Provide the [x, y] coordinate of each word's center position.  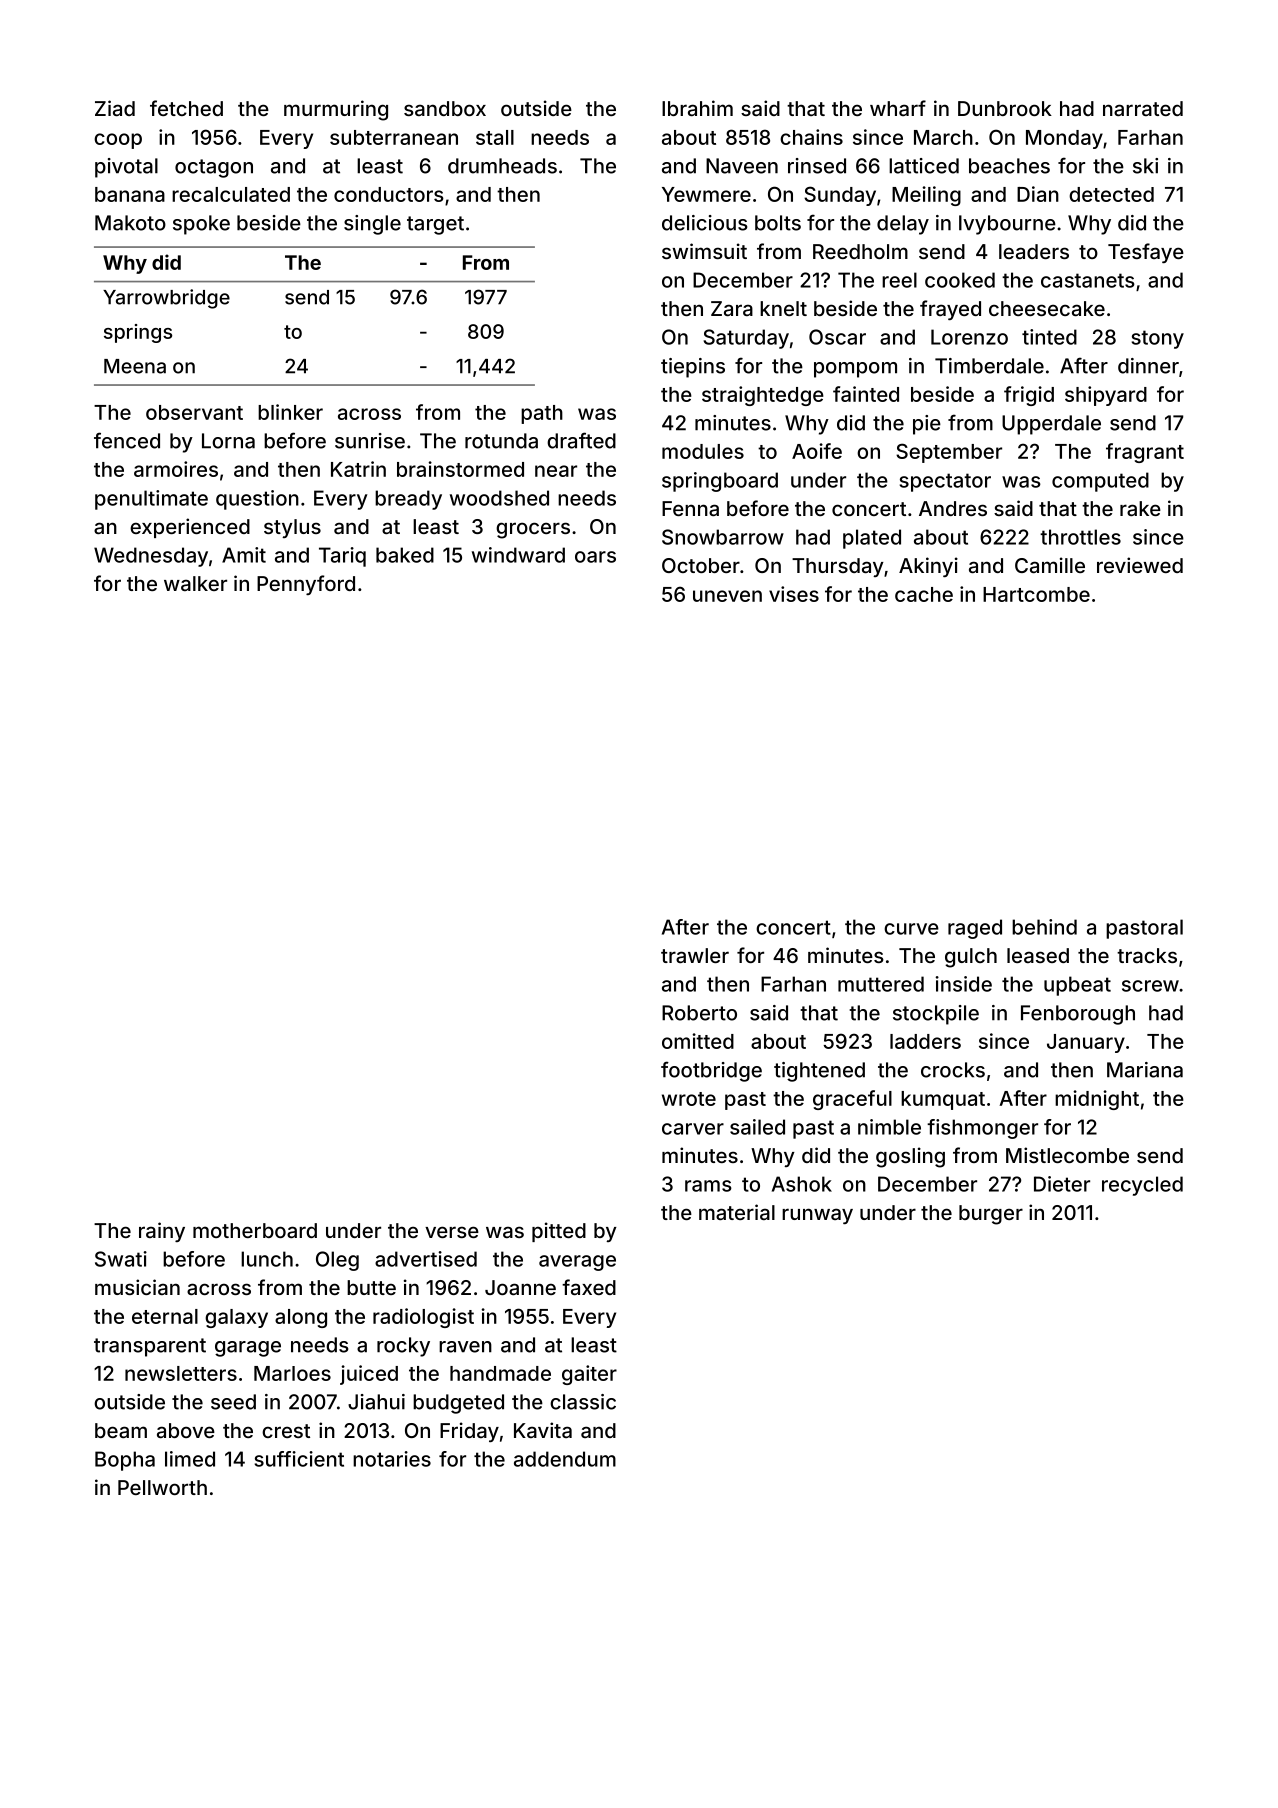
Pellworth [162, 1487]
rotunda [501, 441]
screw [1150, 986]
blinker [290, 412]
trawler [695, 955]
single [372, 225]
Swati [121, 1259]
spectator [945, 482]
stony [1157, 339]
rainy [162, 1232]
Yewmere [706, 194]
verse [452, 1232]
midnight [1097, 1100]
